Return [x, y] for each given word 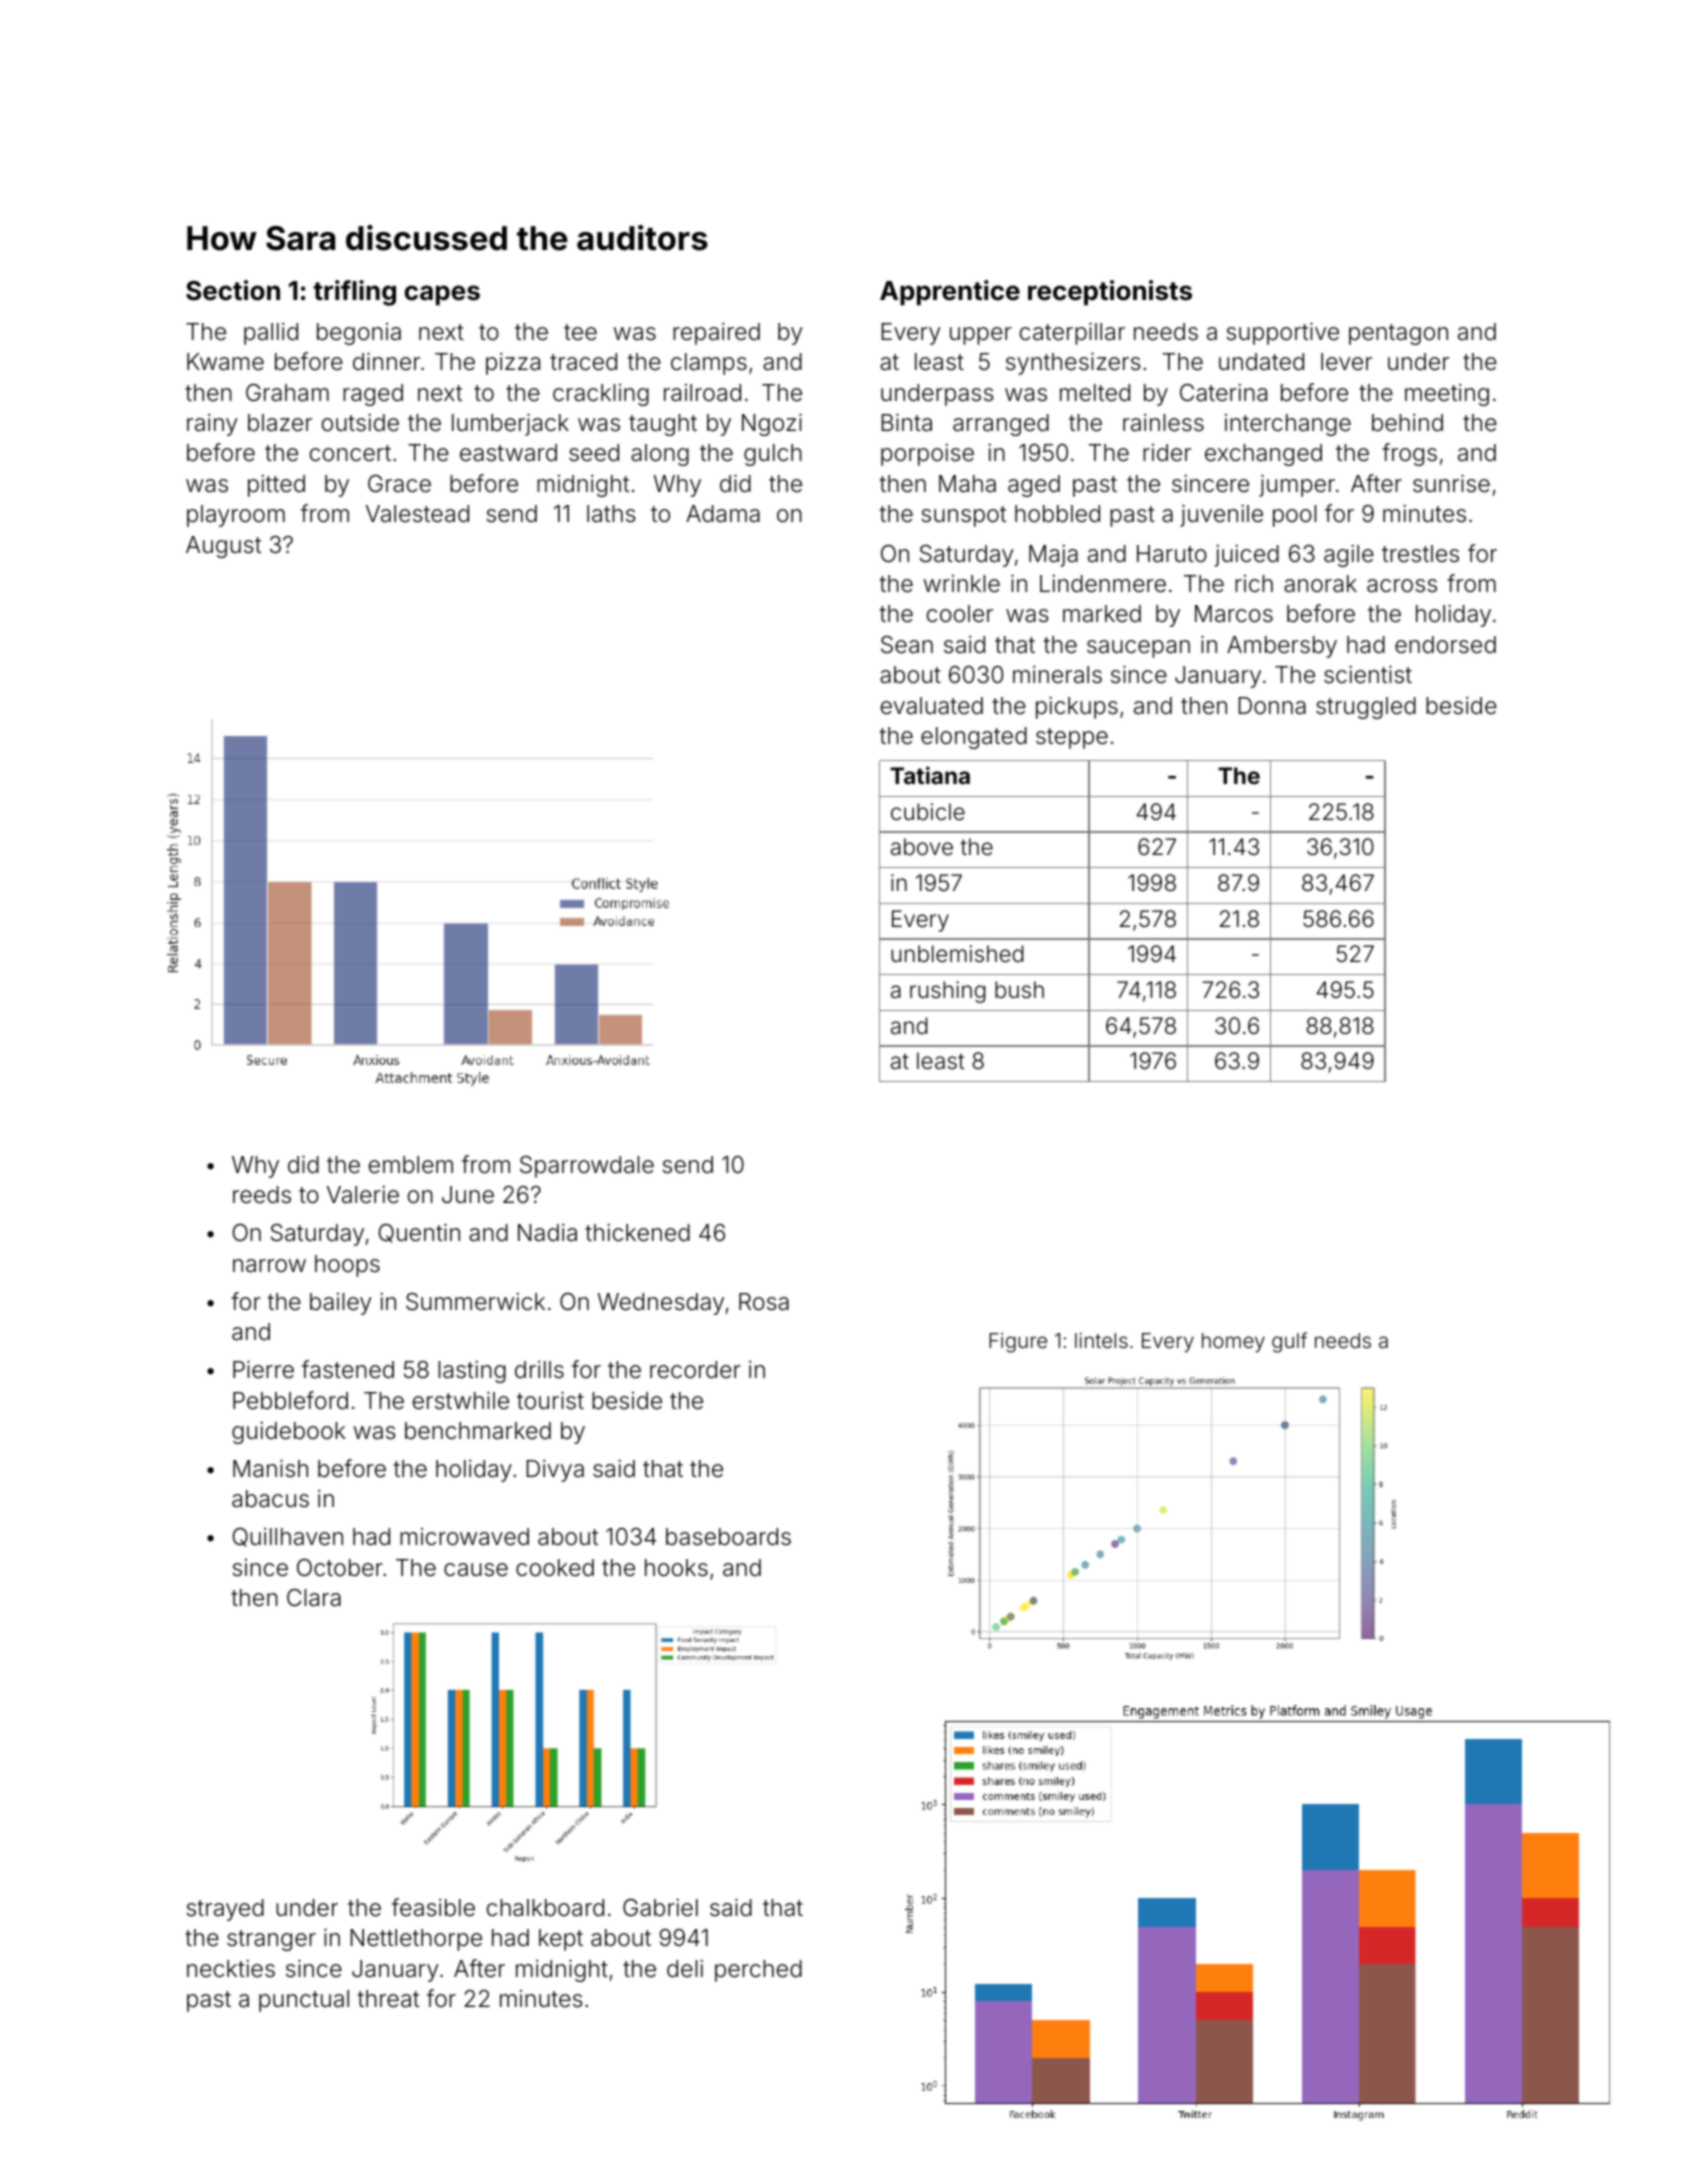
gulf [1289, 1342]
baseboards [728, 1537]
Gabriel [660, 1908]
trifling [354, 293]
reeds [262, 1195]
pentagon [1398, 334]
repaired [716, 334]
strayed [225, 1910]
